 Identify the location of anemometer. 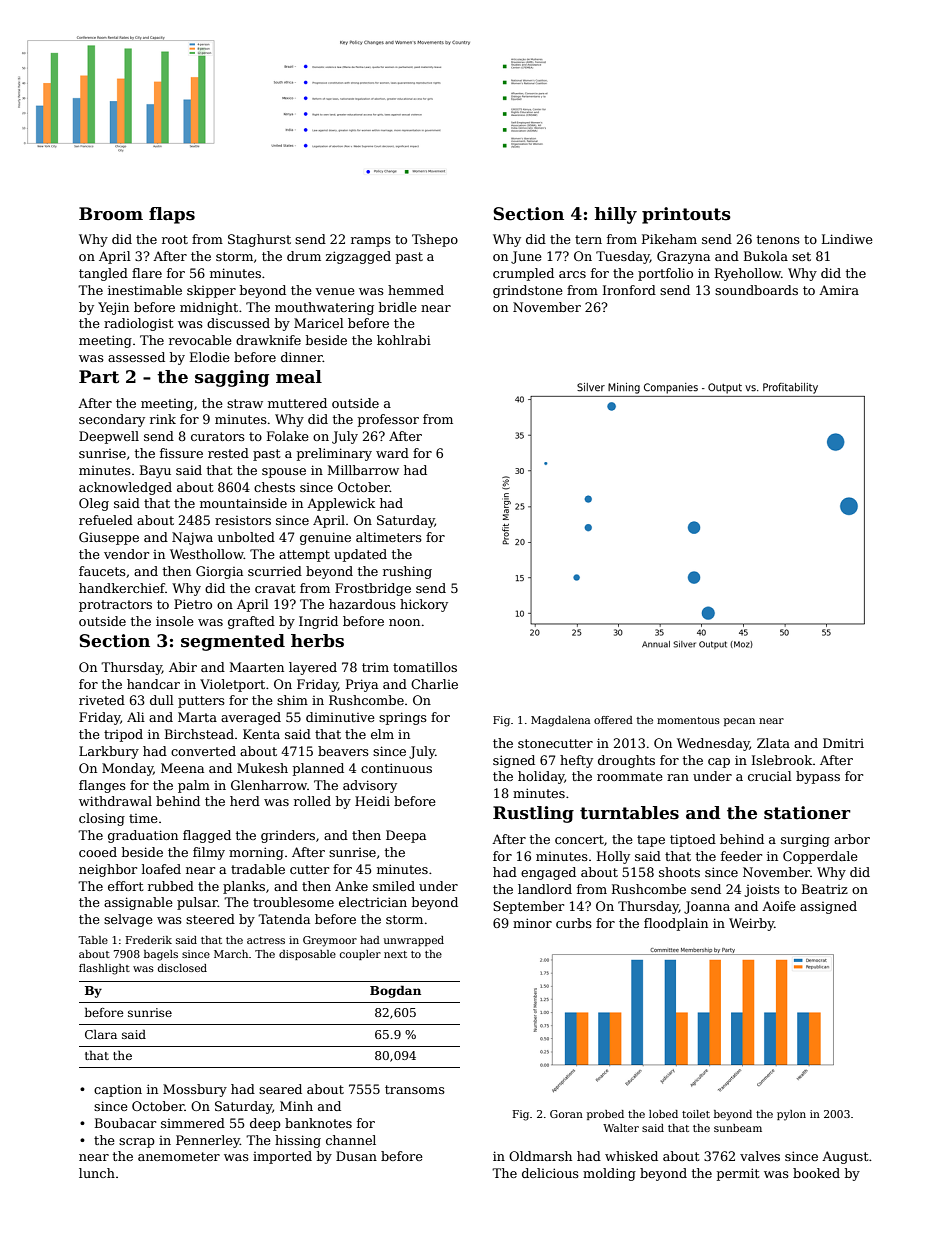
(179, 1156).
